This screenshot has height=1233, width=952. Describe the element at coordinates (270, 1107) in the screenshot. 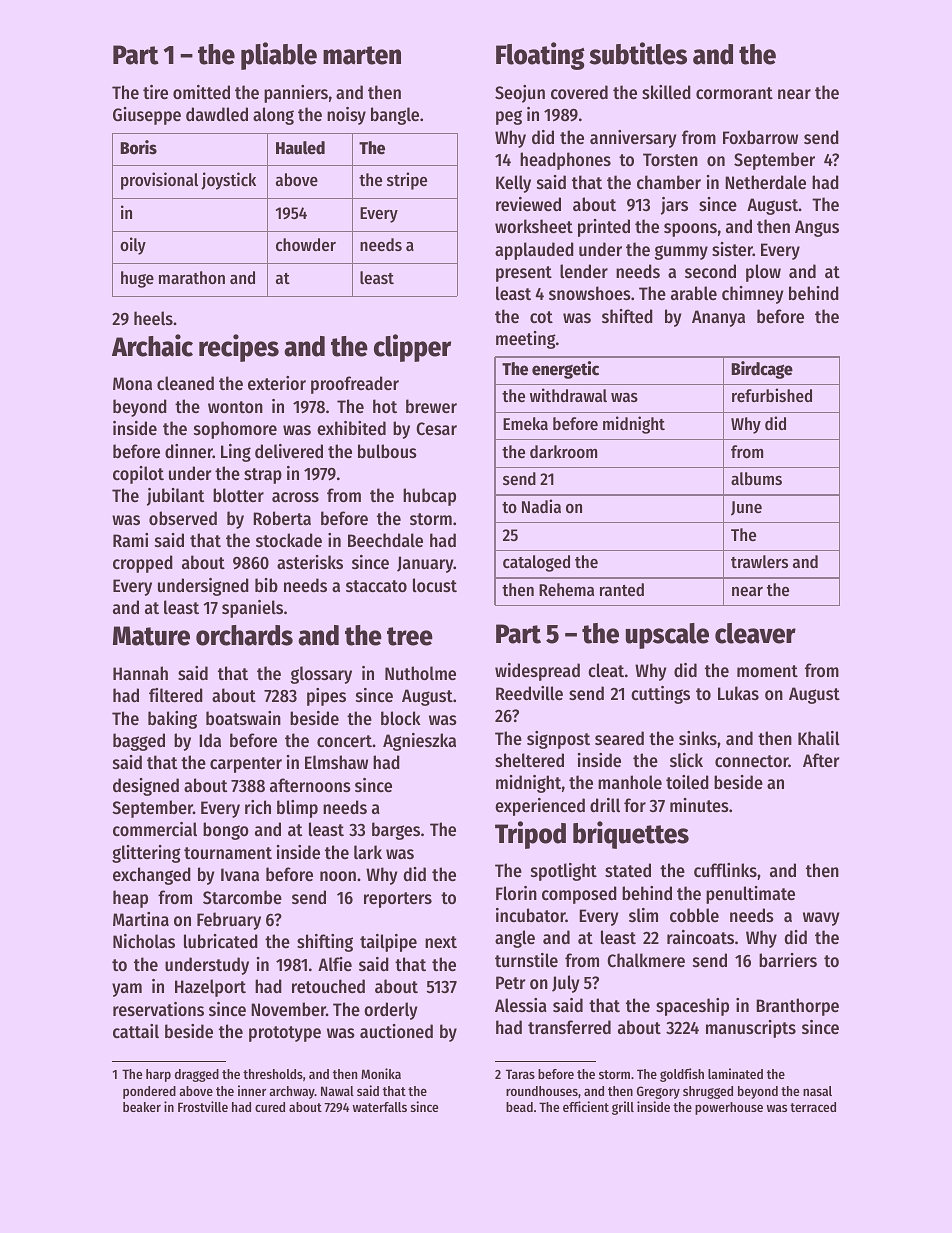

I see `cured` at that location.
